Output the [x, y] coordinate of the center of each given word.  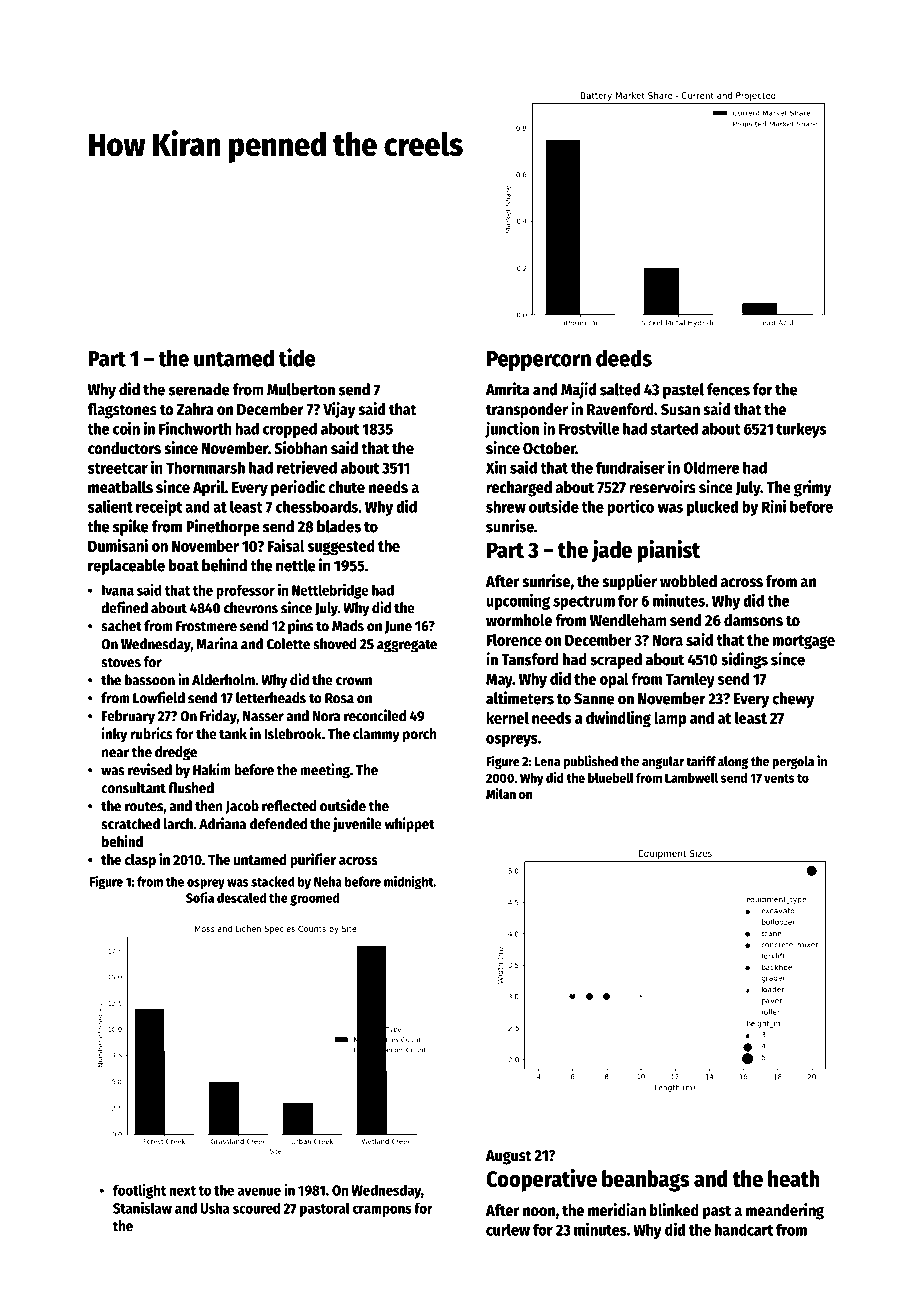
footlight [139, 1191]
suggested [341, 548]
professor [245, 591]
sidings [744, 660]
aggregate [407, 646]
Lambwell [691, 778]
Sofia [200, 897]
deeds [624, 358]
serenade [199, 389]
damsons [753, 620]
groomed [314, 899]
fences [728, 389]
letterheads [271, 698]
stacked [273, 881]
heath [794, 1178]
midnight [408, 882]
